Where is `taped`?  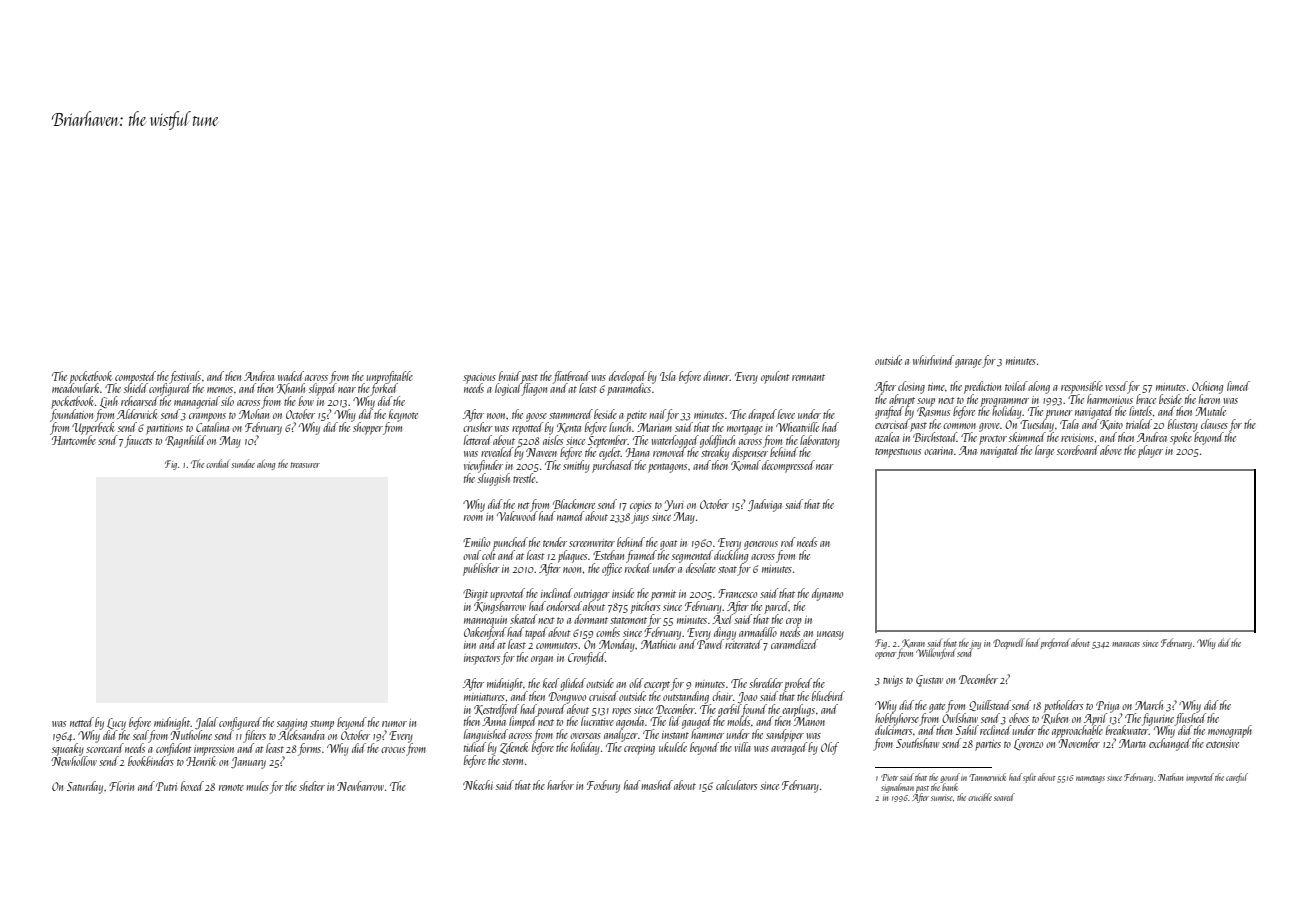
taped is located at coordinates (536, 633).
